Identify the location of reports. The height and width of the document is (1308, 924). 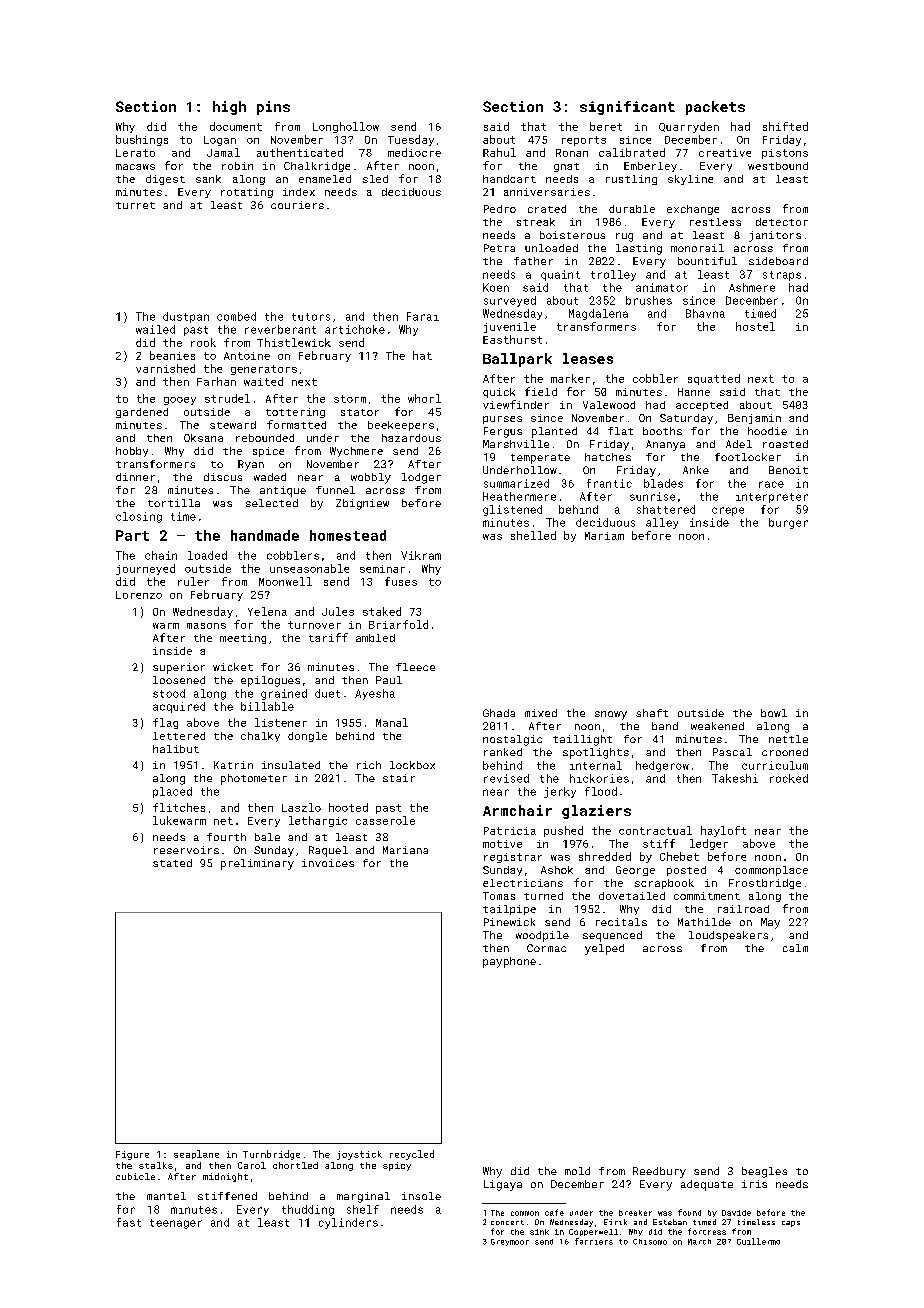
(584, 141).
